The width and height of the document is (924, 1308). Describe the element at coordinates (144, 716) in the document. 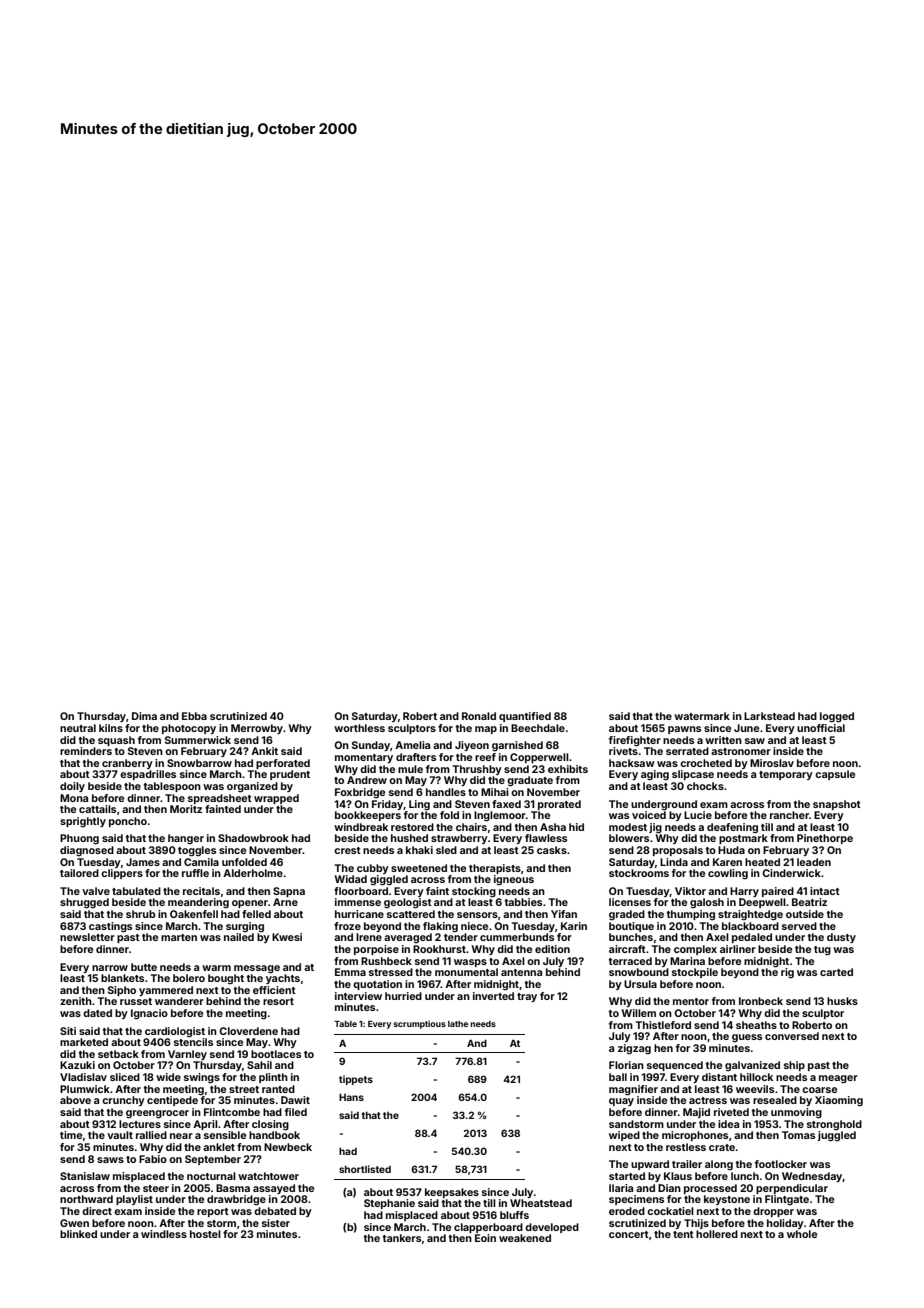

I see `Dima` at that location.
